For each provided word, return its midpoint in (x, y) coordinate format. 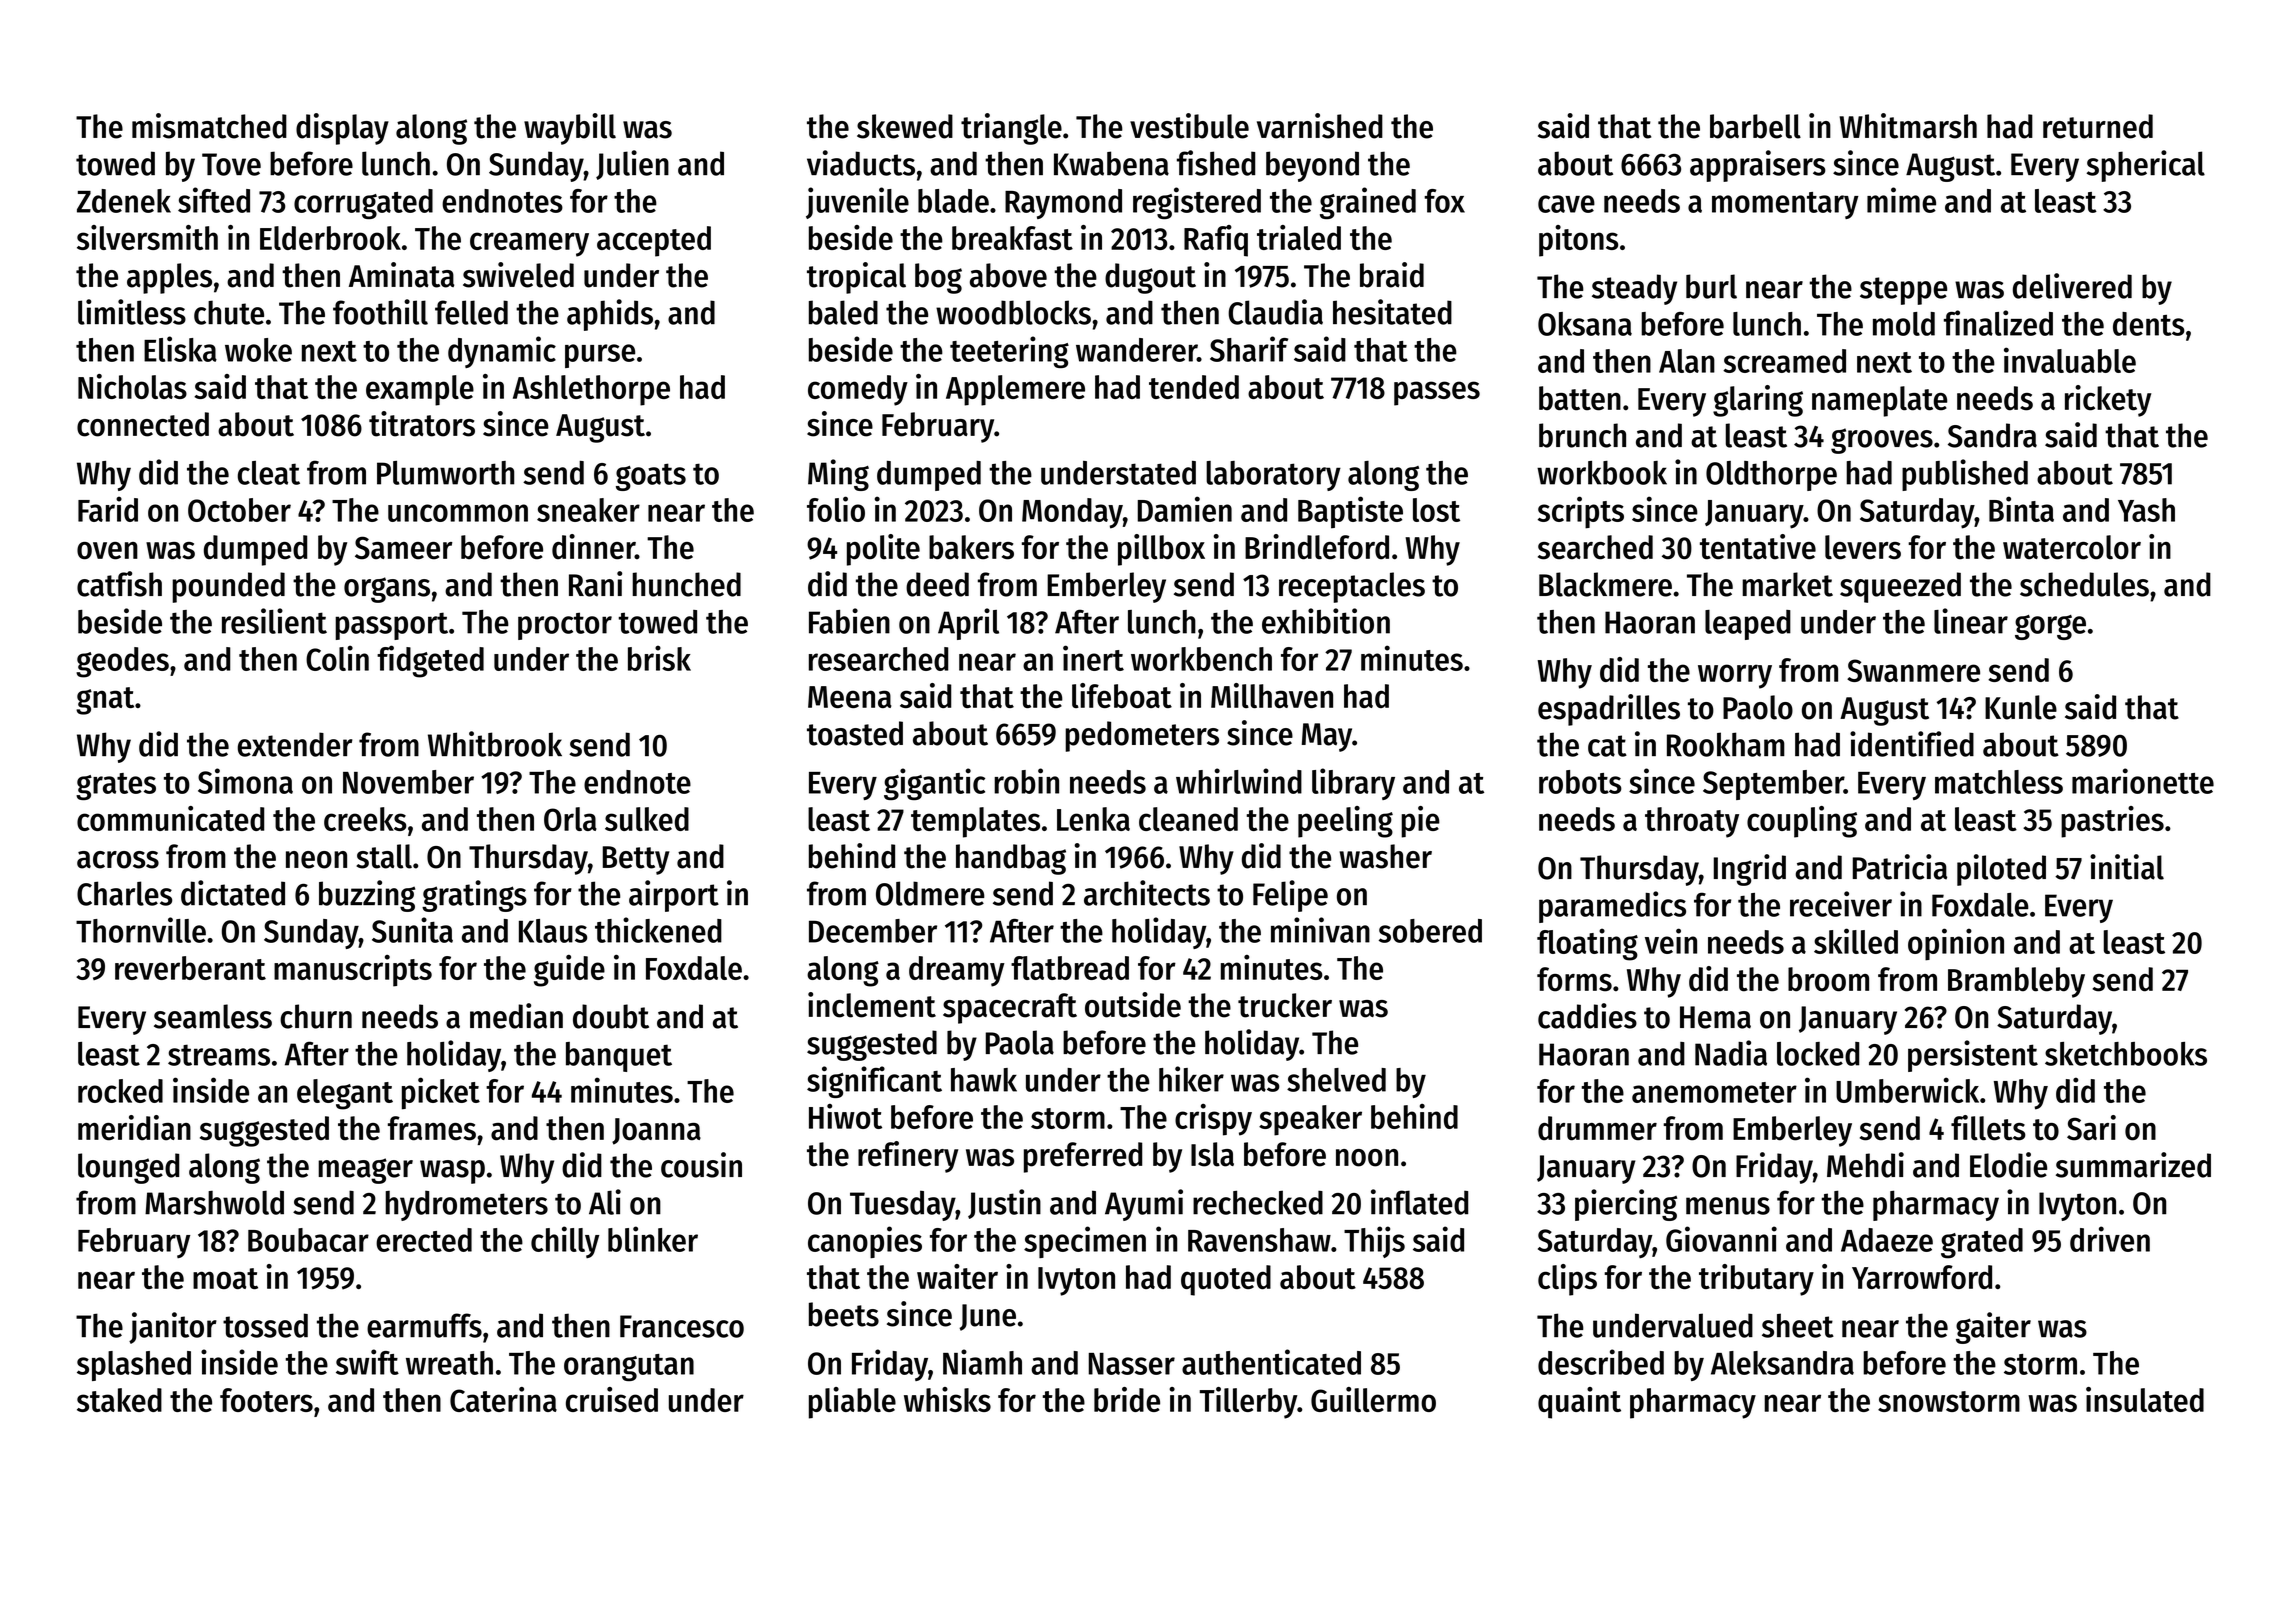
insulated (2145, 1399)
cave (1566, 204)
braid (1392, 275)
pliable (852, 1403)
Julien (632, 165)
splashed (134, 1366)
